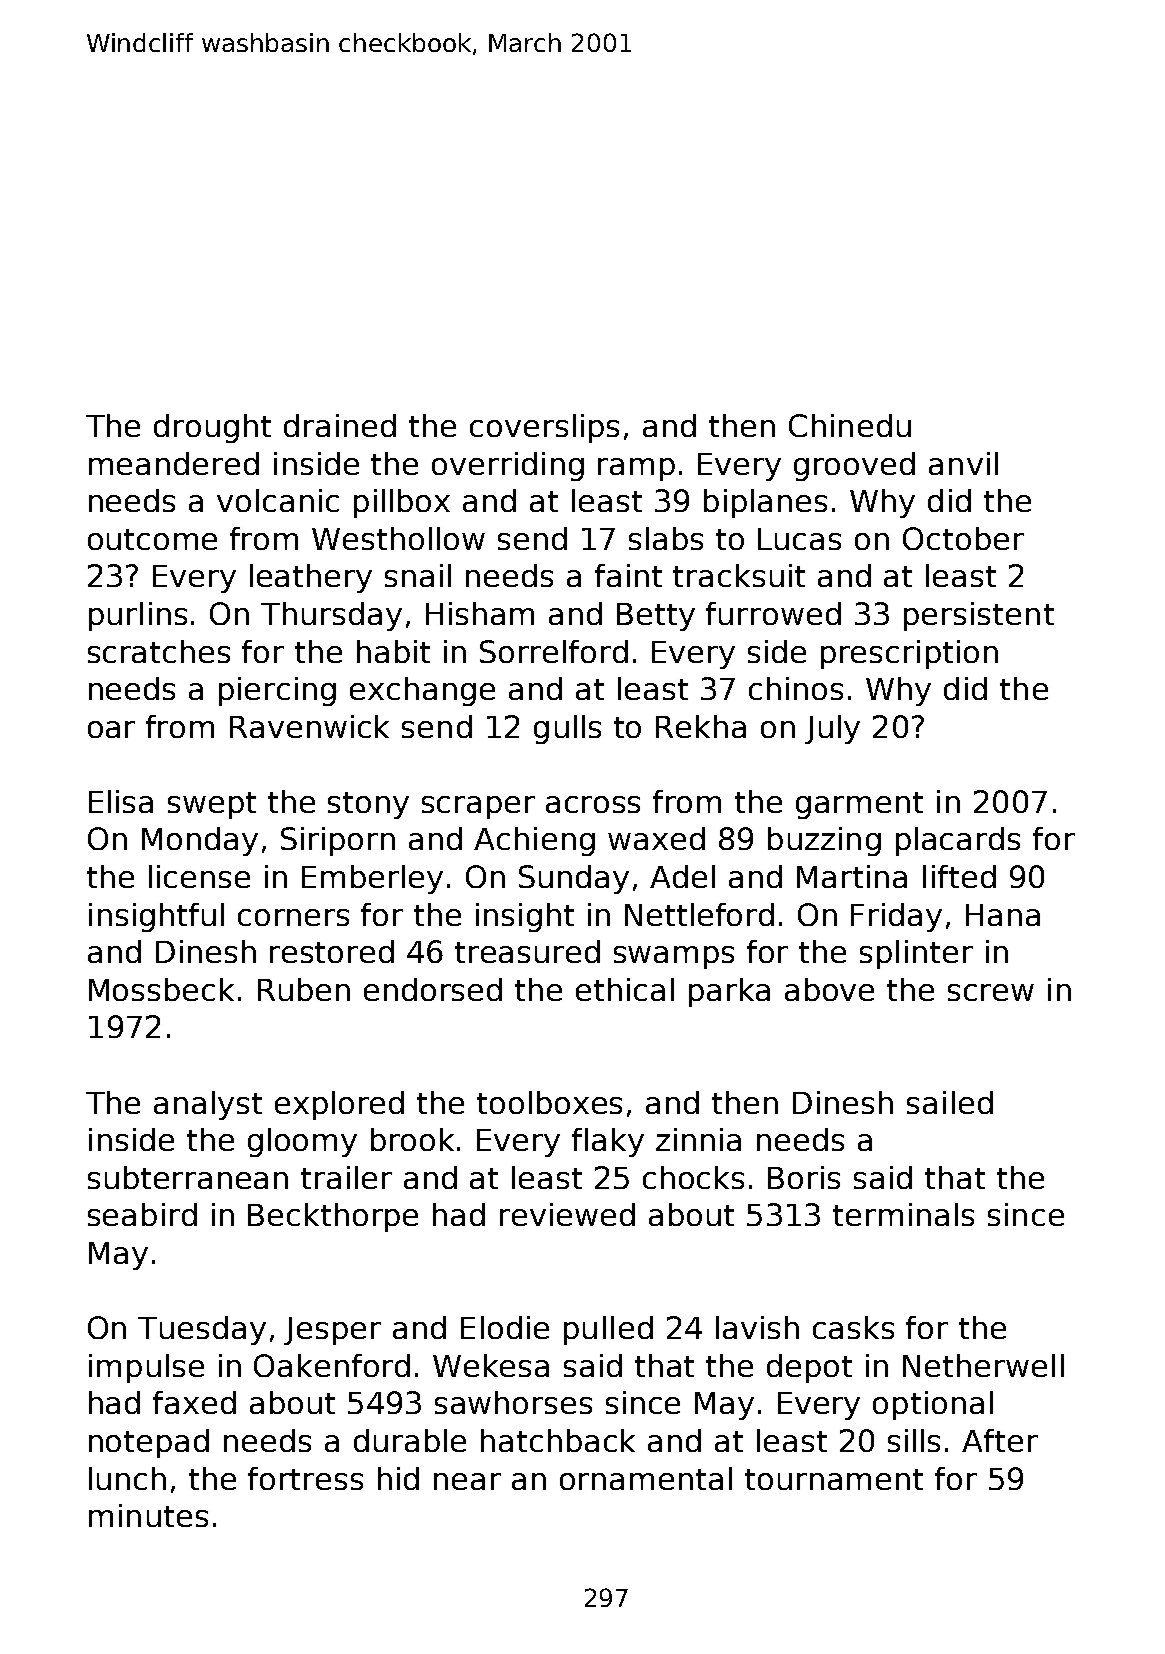  What do you see at coordinates (608, 1142) in the screenshot?
I see `flaky` at bounding box center [608, 1142].
